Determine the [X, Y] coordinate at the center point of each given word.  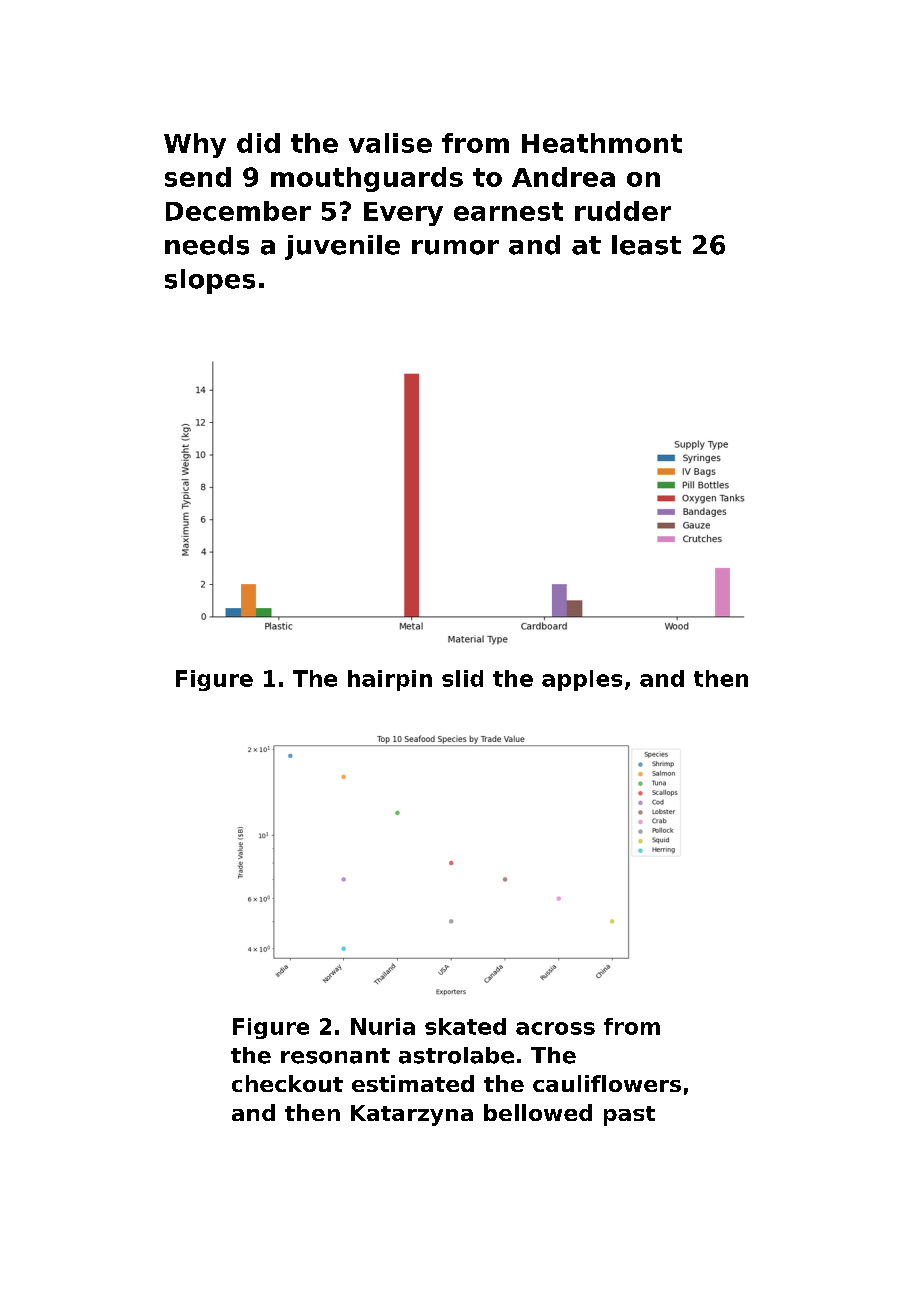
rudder [623, 211]
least [646, 245]
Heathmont [602, 143]
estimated [413, 1083]
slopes [210, 281]
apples [582, 680]
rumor [455, 247]
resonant [335, 1056]
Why [195, 145]
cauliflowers [607, 1083]
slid [462, 678]
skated [465, 1026]
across [555, 1028]
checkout [287, 1083]
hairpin [390, 680]
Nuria [383, 1026]
